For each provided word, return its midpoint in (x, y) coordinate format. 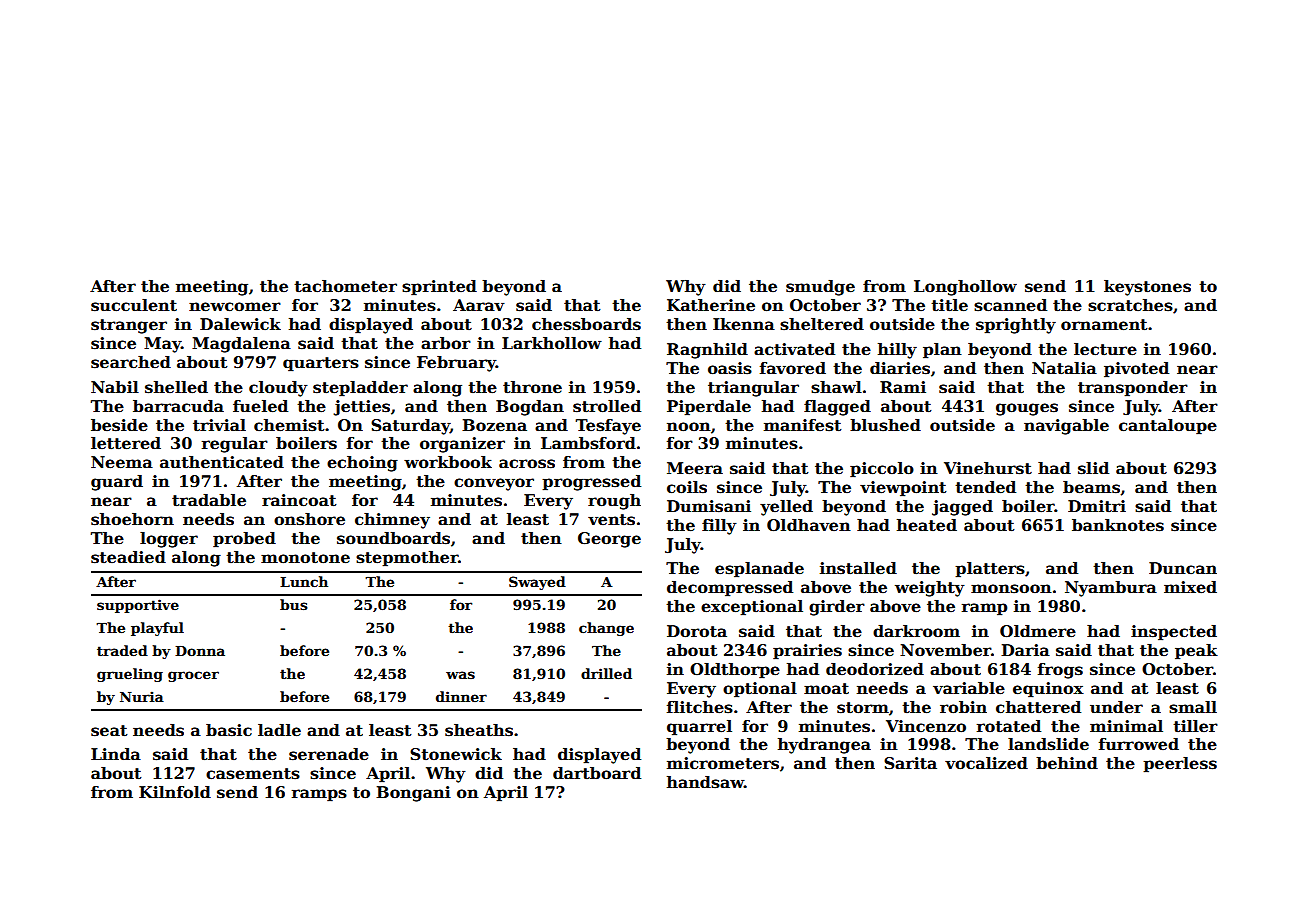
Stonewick (456, 754)
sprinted (439, 288)
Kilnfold (175, 792)
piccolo (882, 470)
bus (294, 604)
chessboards (586, 324)
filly (719, 527)
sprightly (1016, 326)
